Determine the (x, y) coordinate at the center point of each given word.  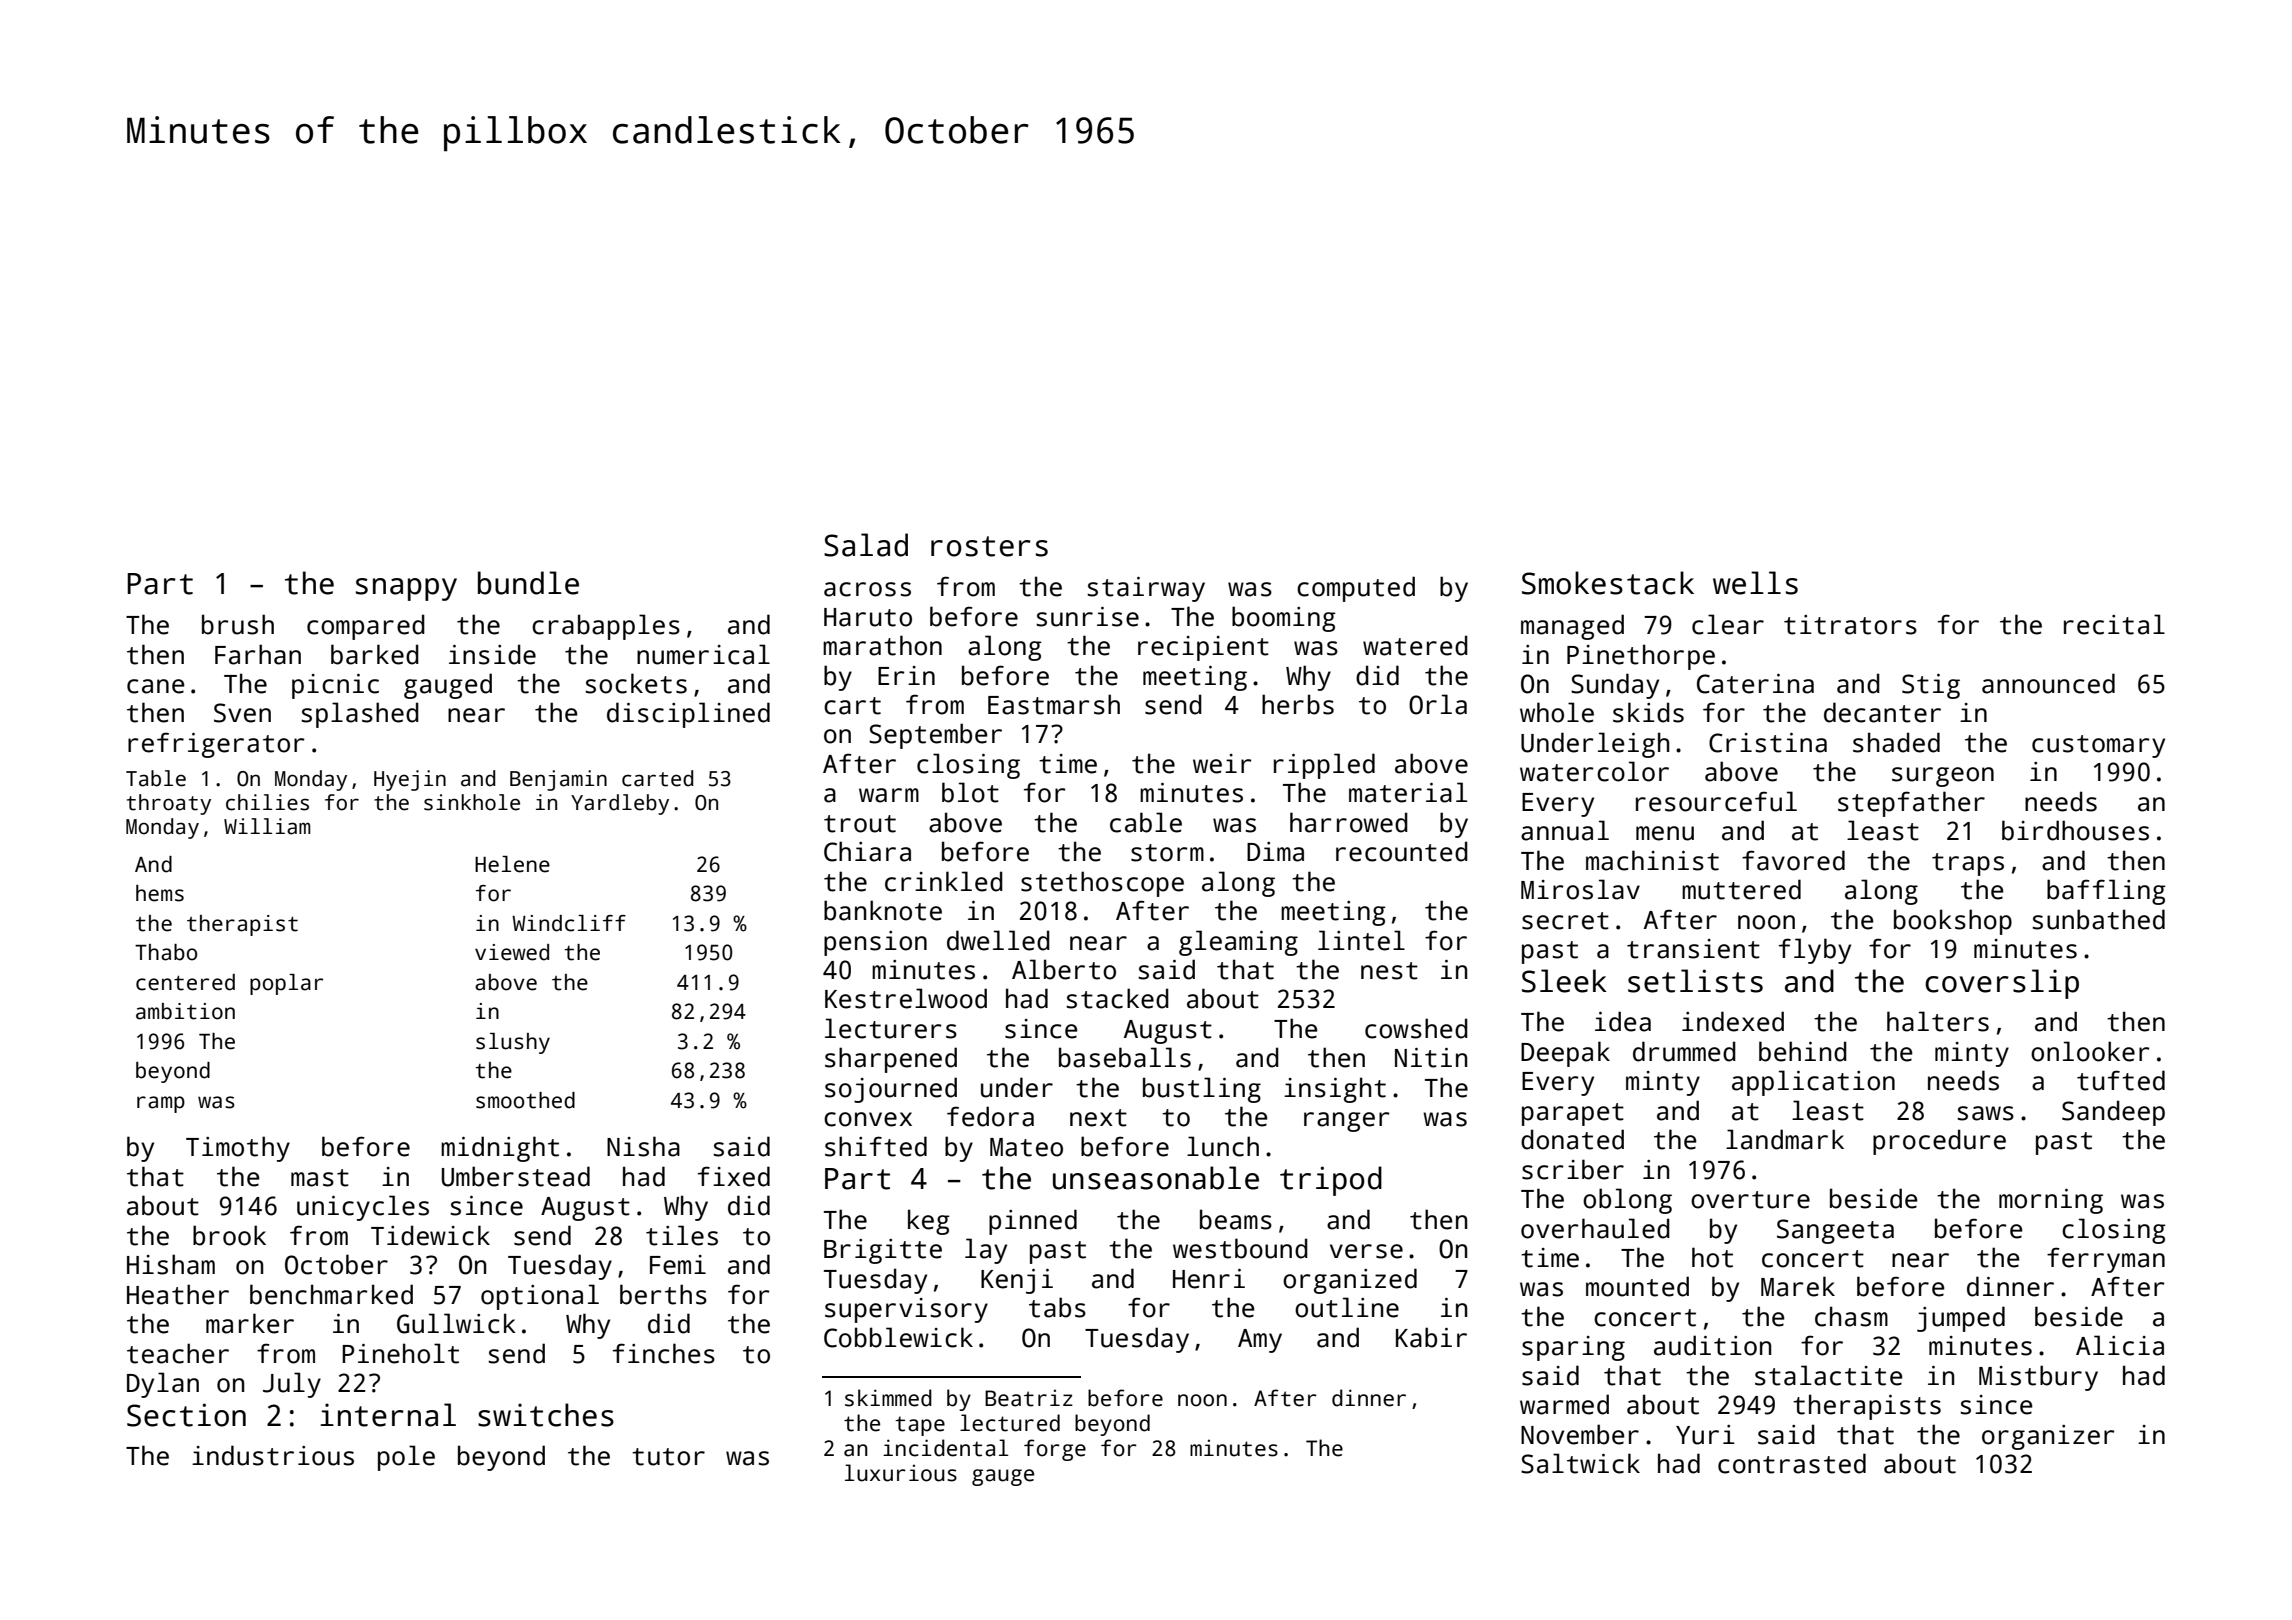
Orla (1438, 704)
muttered (1741, 889)
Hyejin (410, 780)
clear (1728, 624)
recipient (1203, 648)
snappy (406, 589)
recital (2114, 624)
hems (160, 893)
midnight (500, 1149)
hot (1712, 1257)
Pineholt (400, 1353)
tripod (1331, 1181)
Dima (1275, 852)
